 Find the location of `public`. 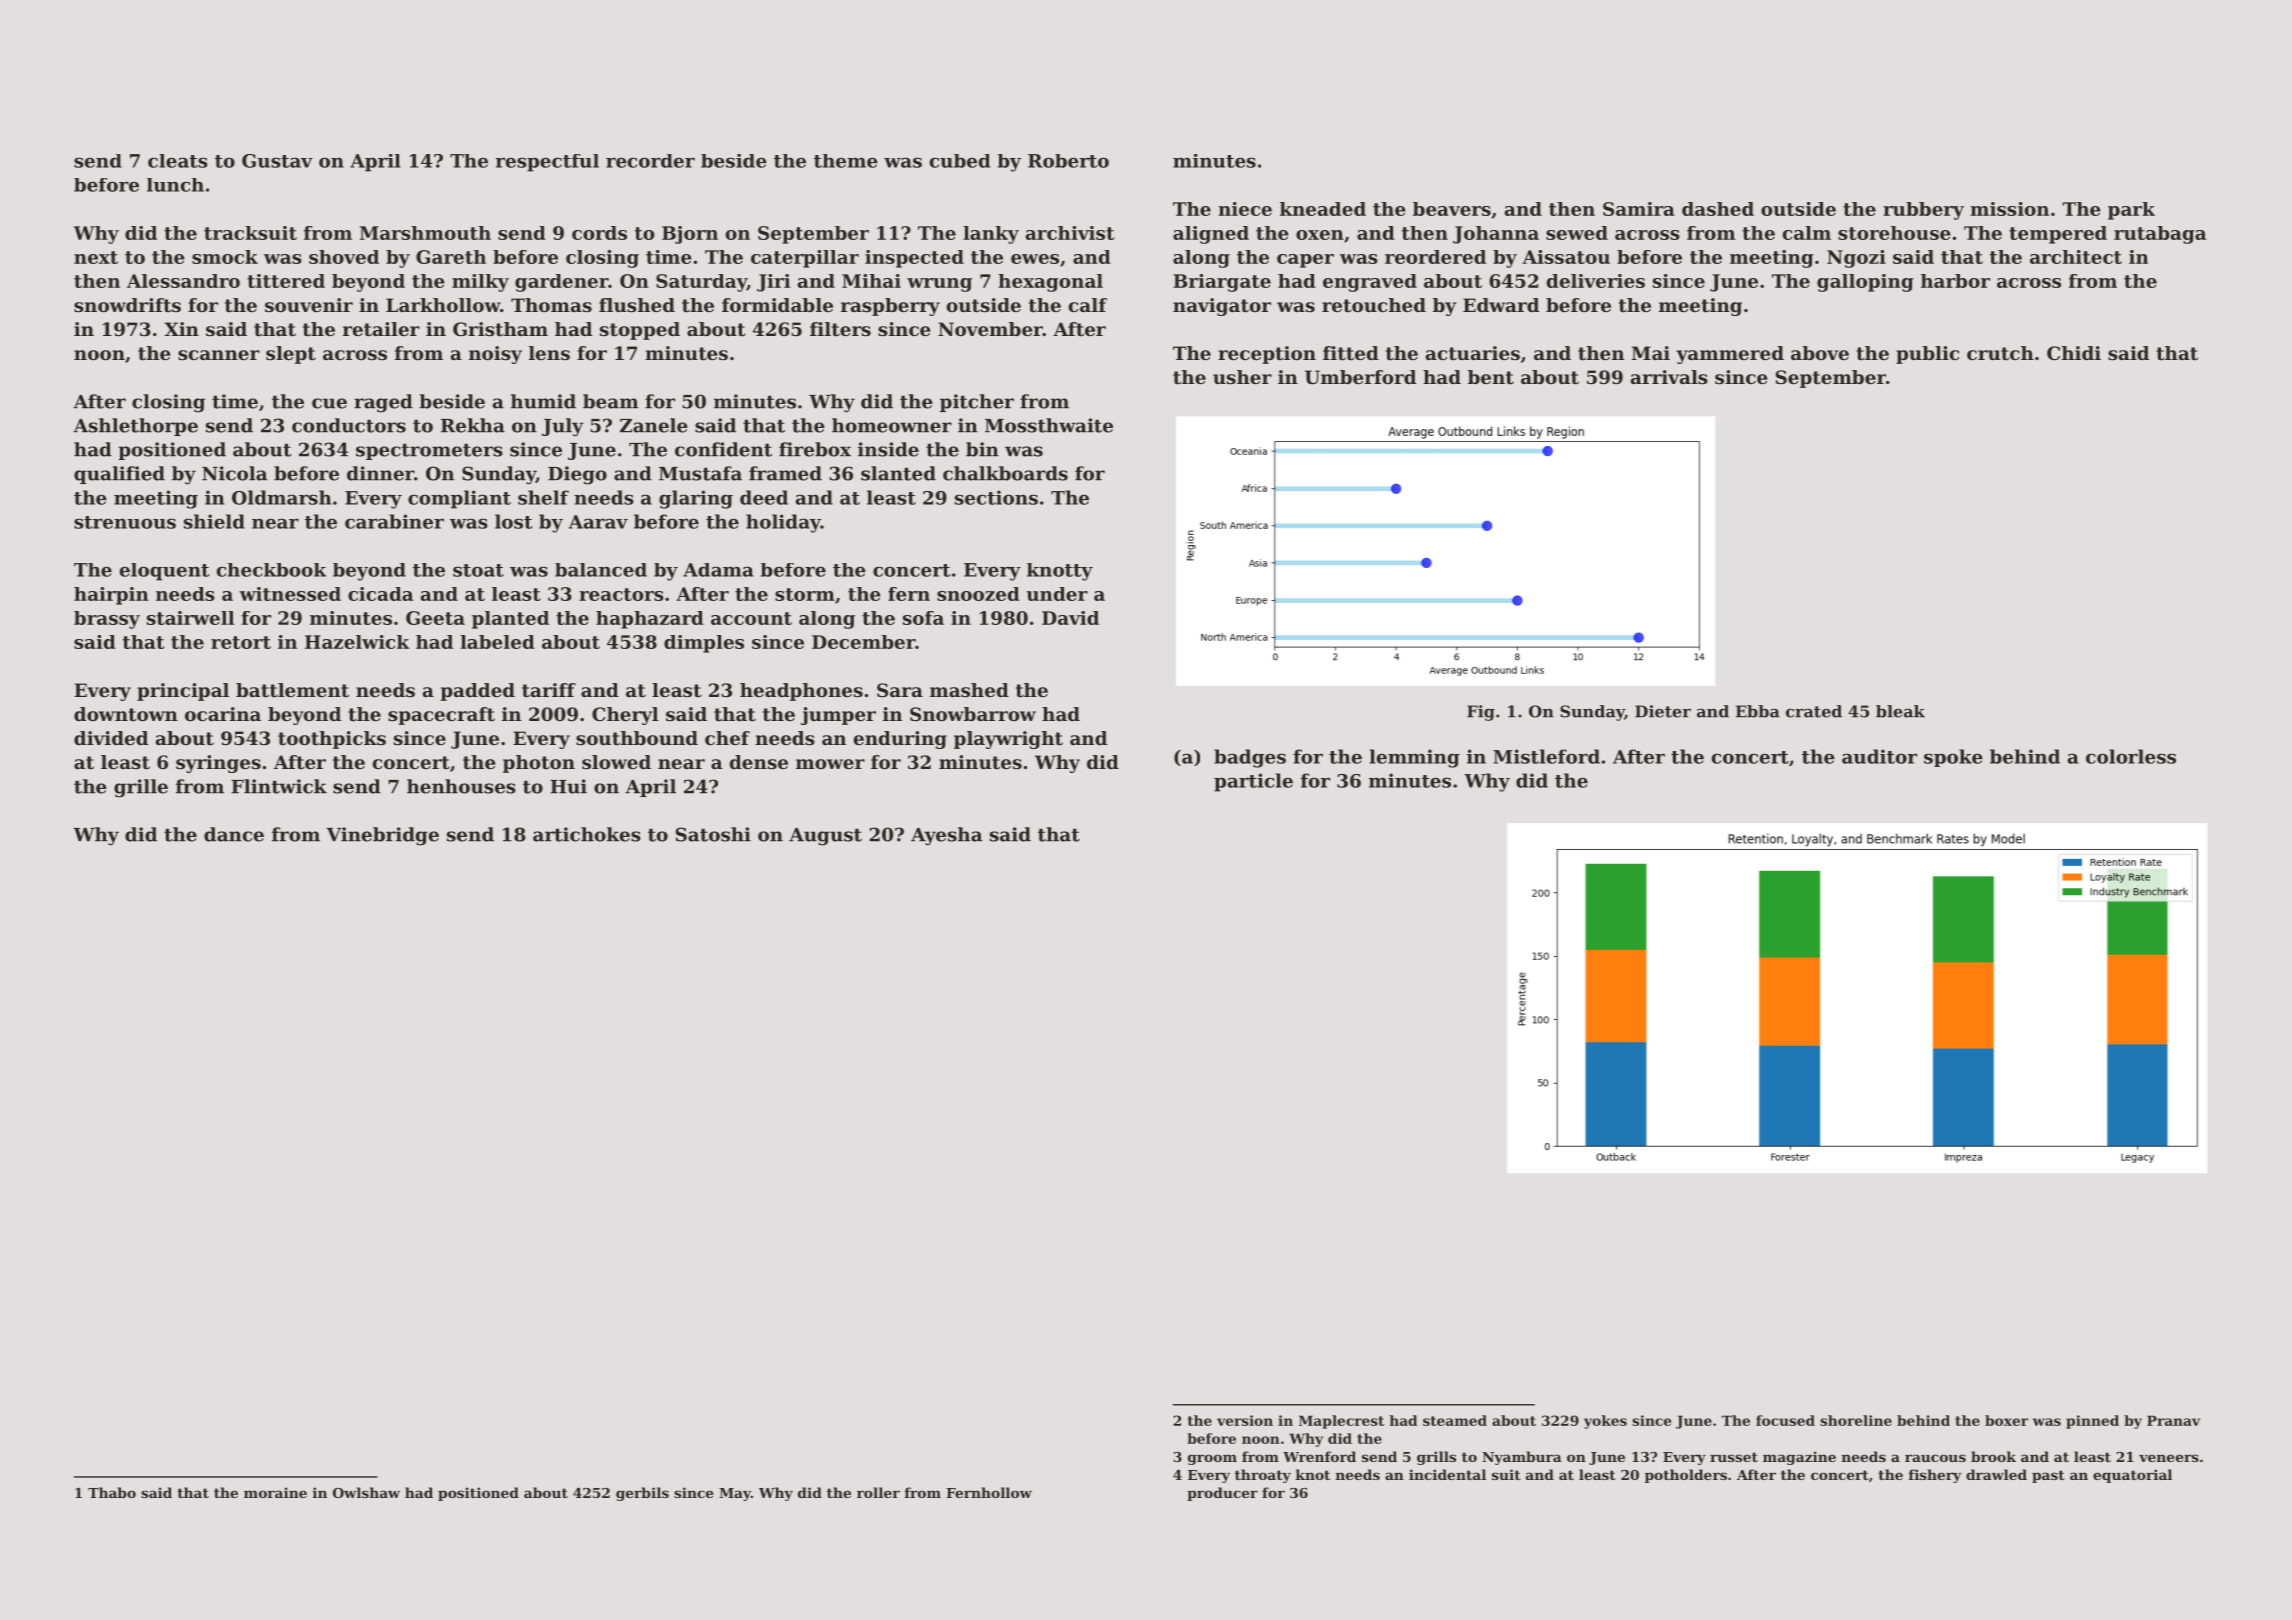

public is located at coordinates (1927, 355).
